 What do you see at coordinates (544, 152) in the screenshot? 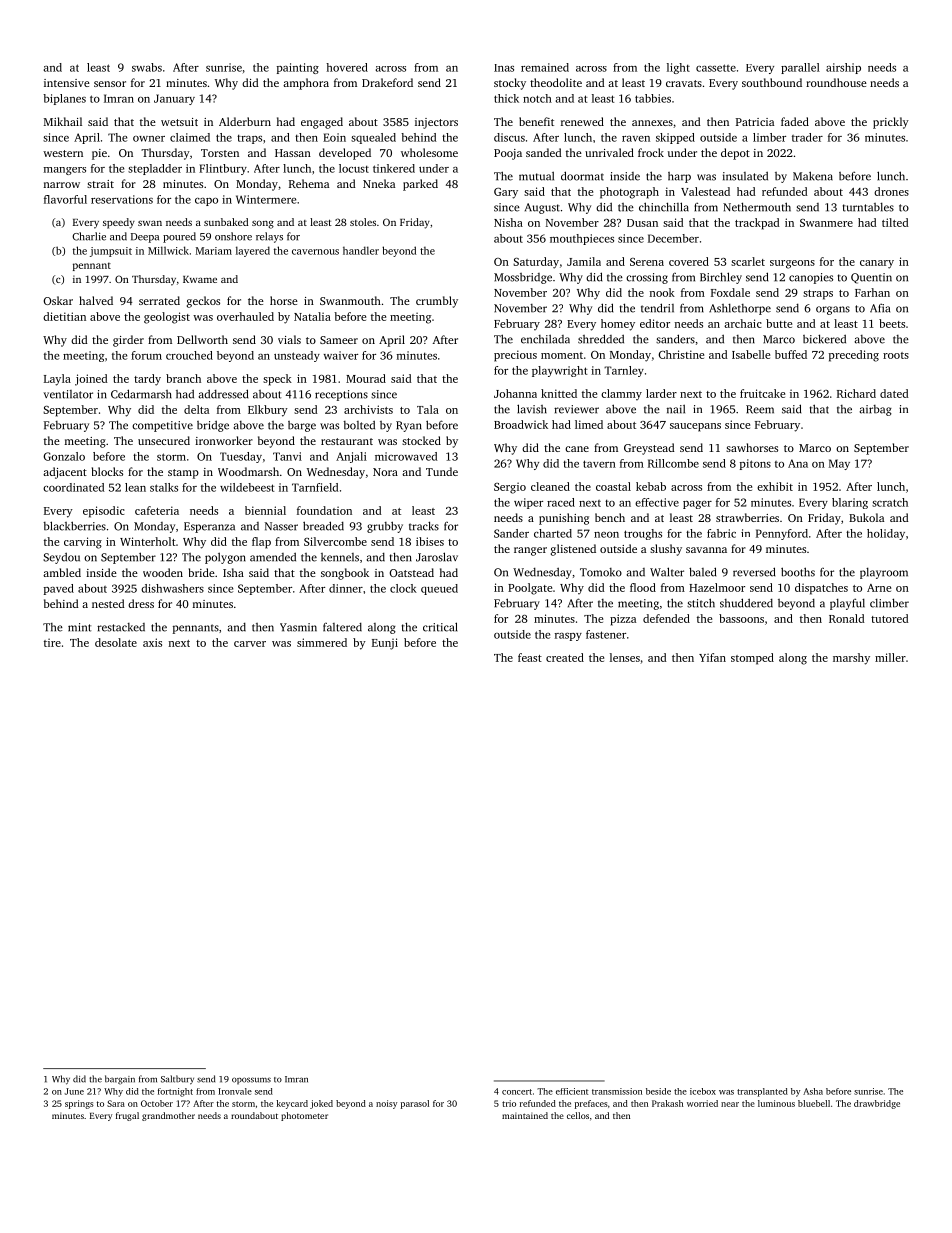
I see `sanded` at bounding box center [544, 152].
